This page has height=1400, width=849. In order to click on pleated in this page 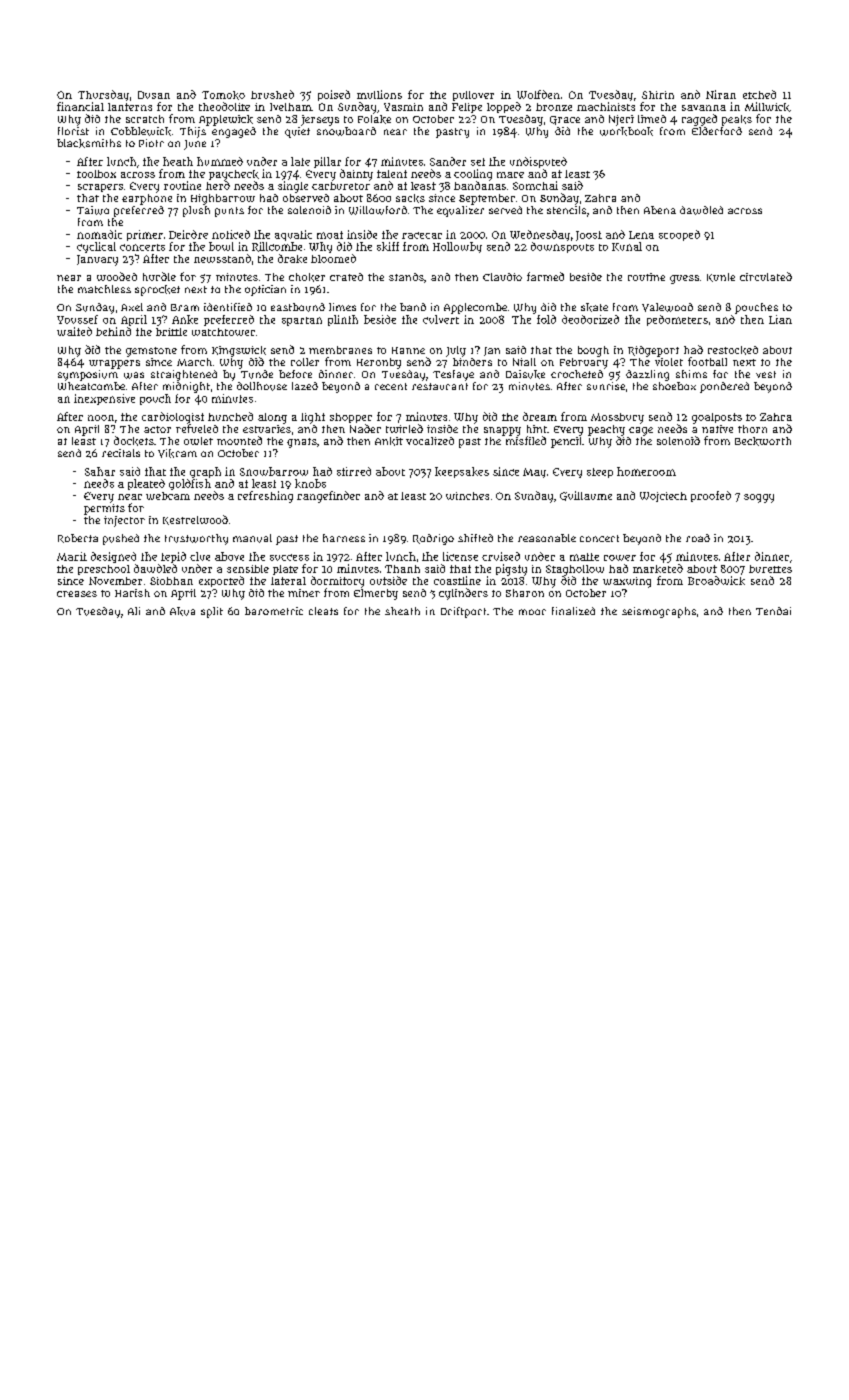, I will do `click(146, 484)`.
